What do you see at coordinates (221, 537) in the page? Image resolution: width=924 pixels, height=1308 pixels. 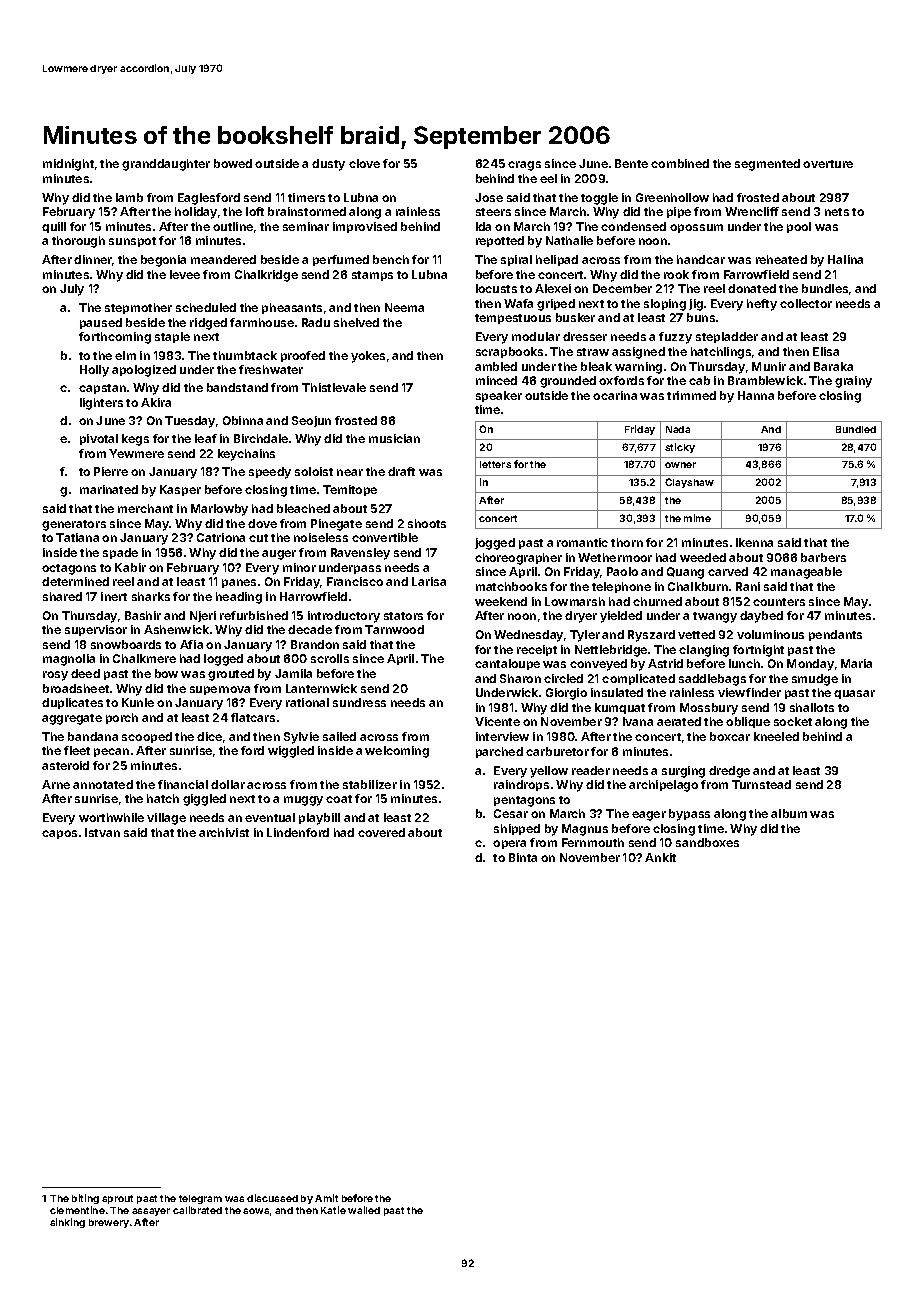 I see `Catriona` at bounding box center [221, 537].
